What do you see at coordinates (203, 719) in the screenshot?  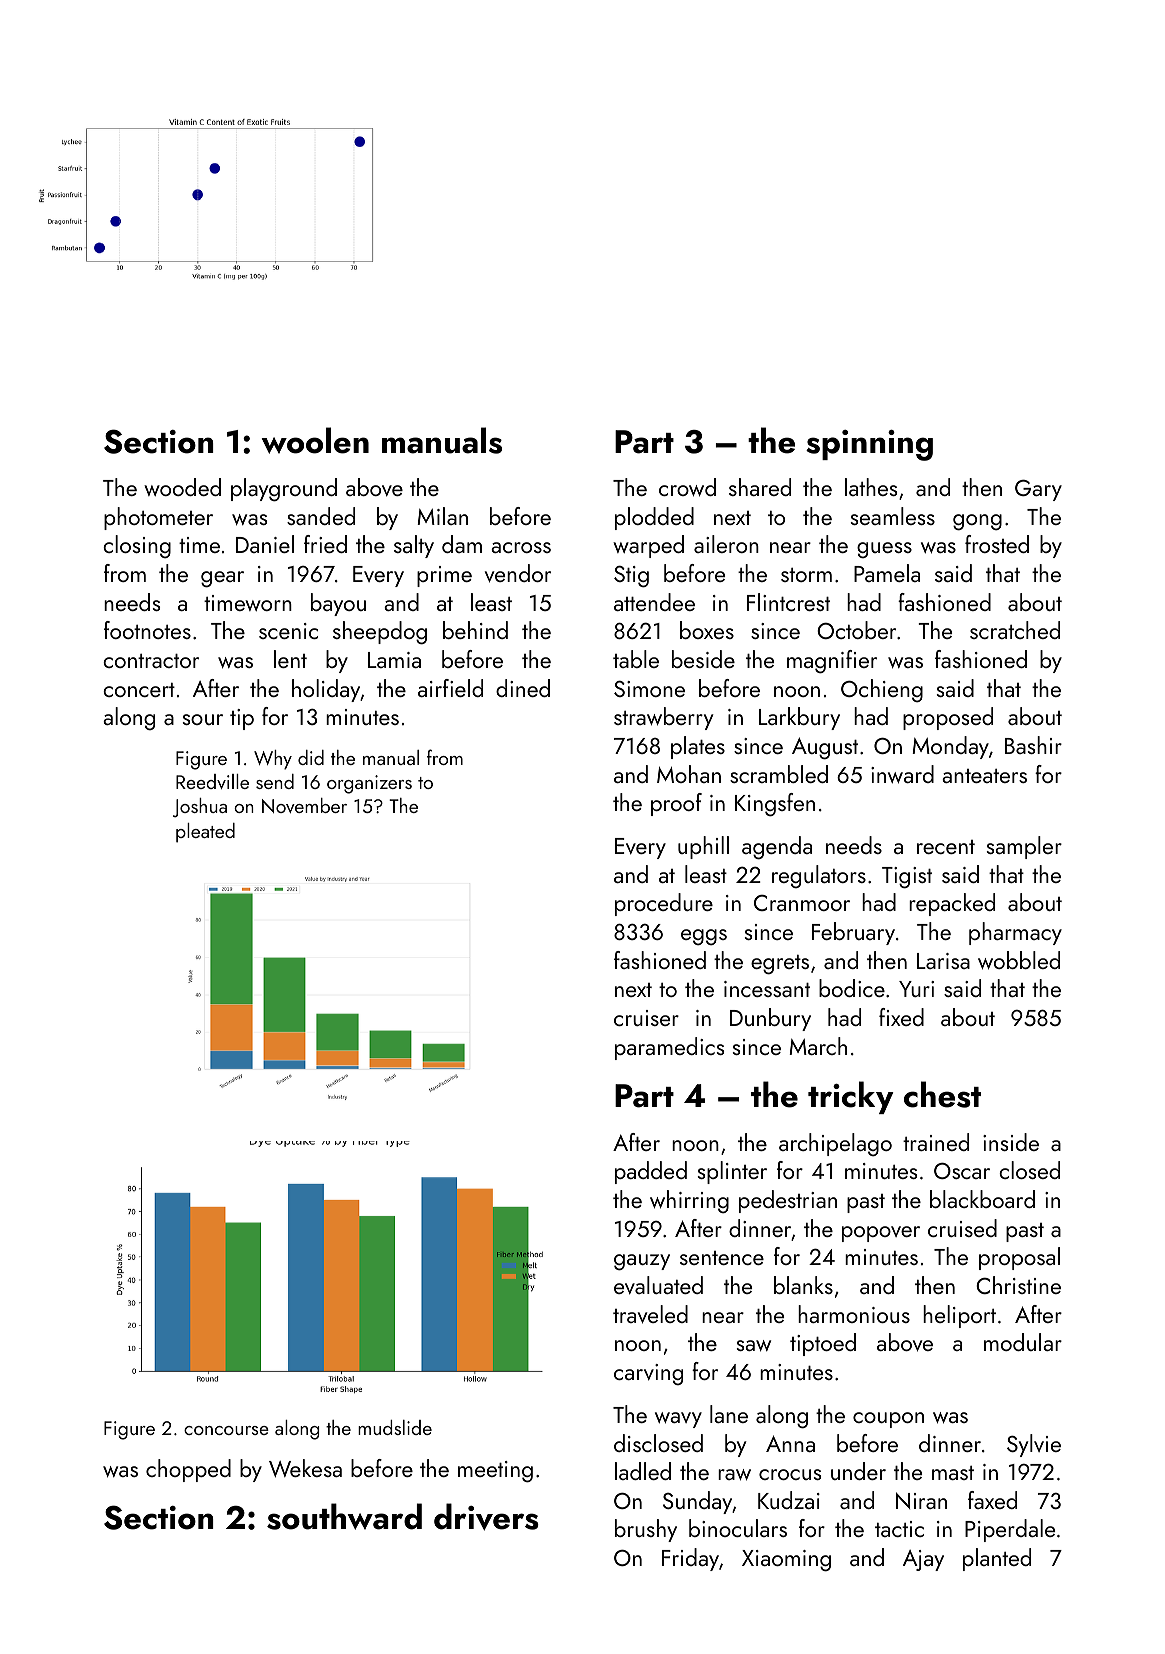 I see `sour` at bounding box center [203, 719].
